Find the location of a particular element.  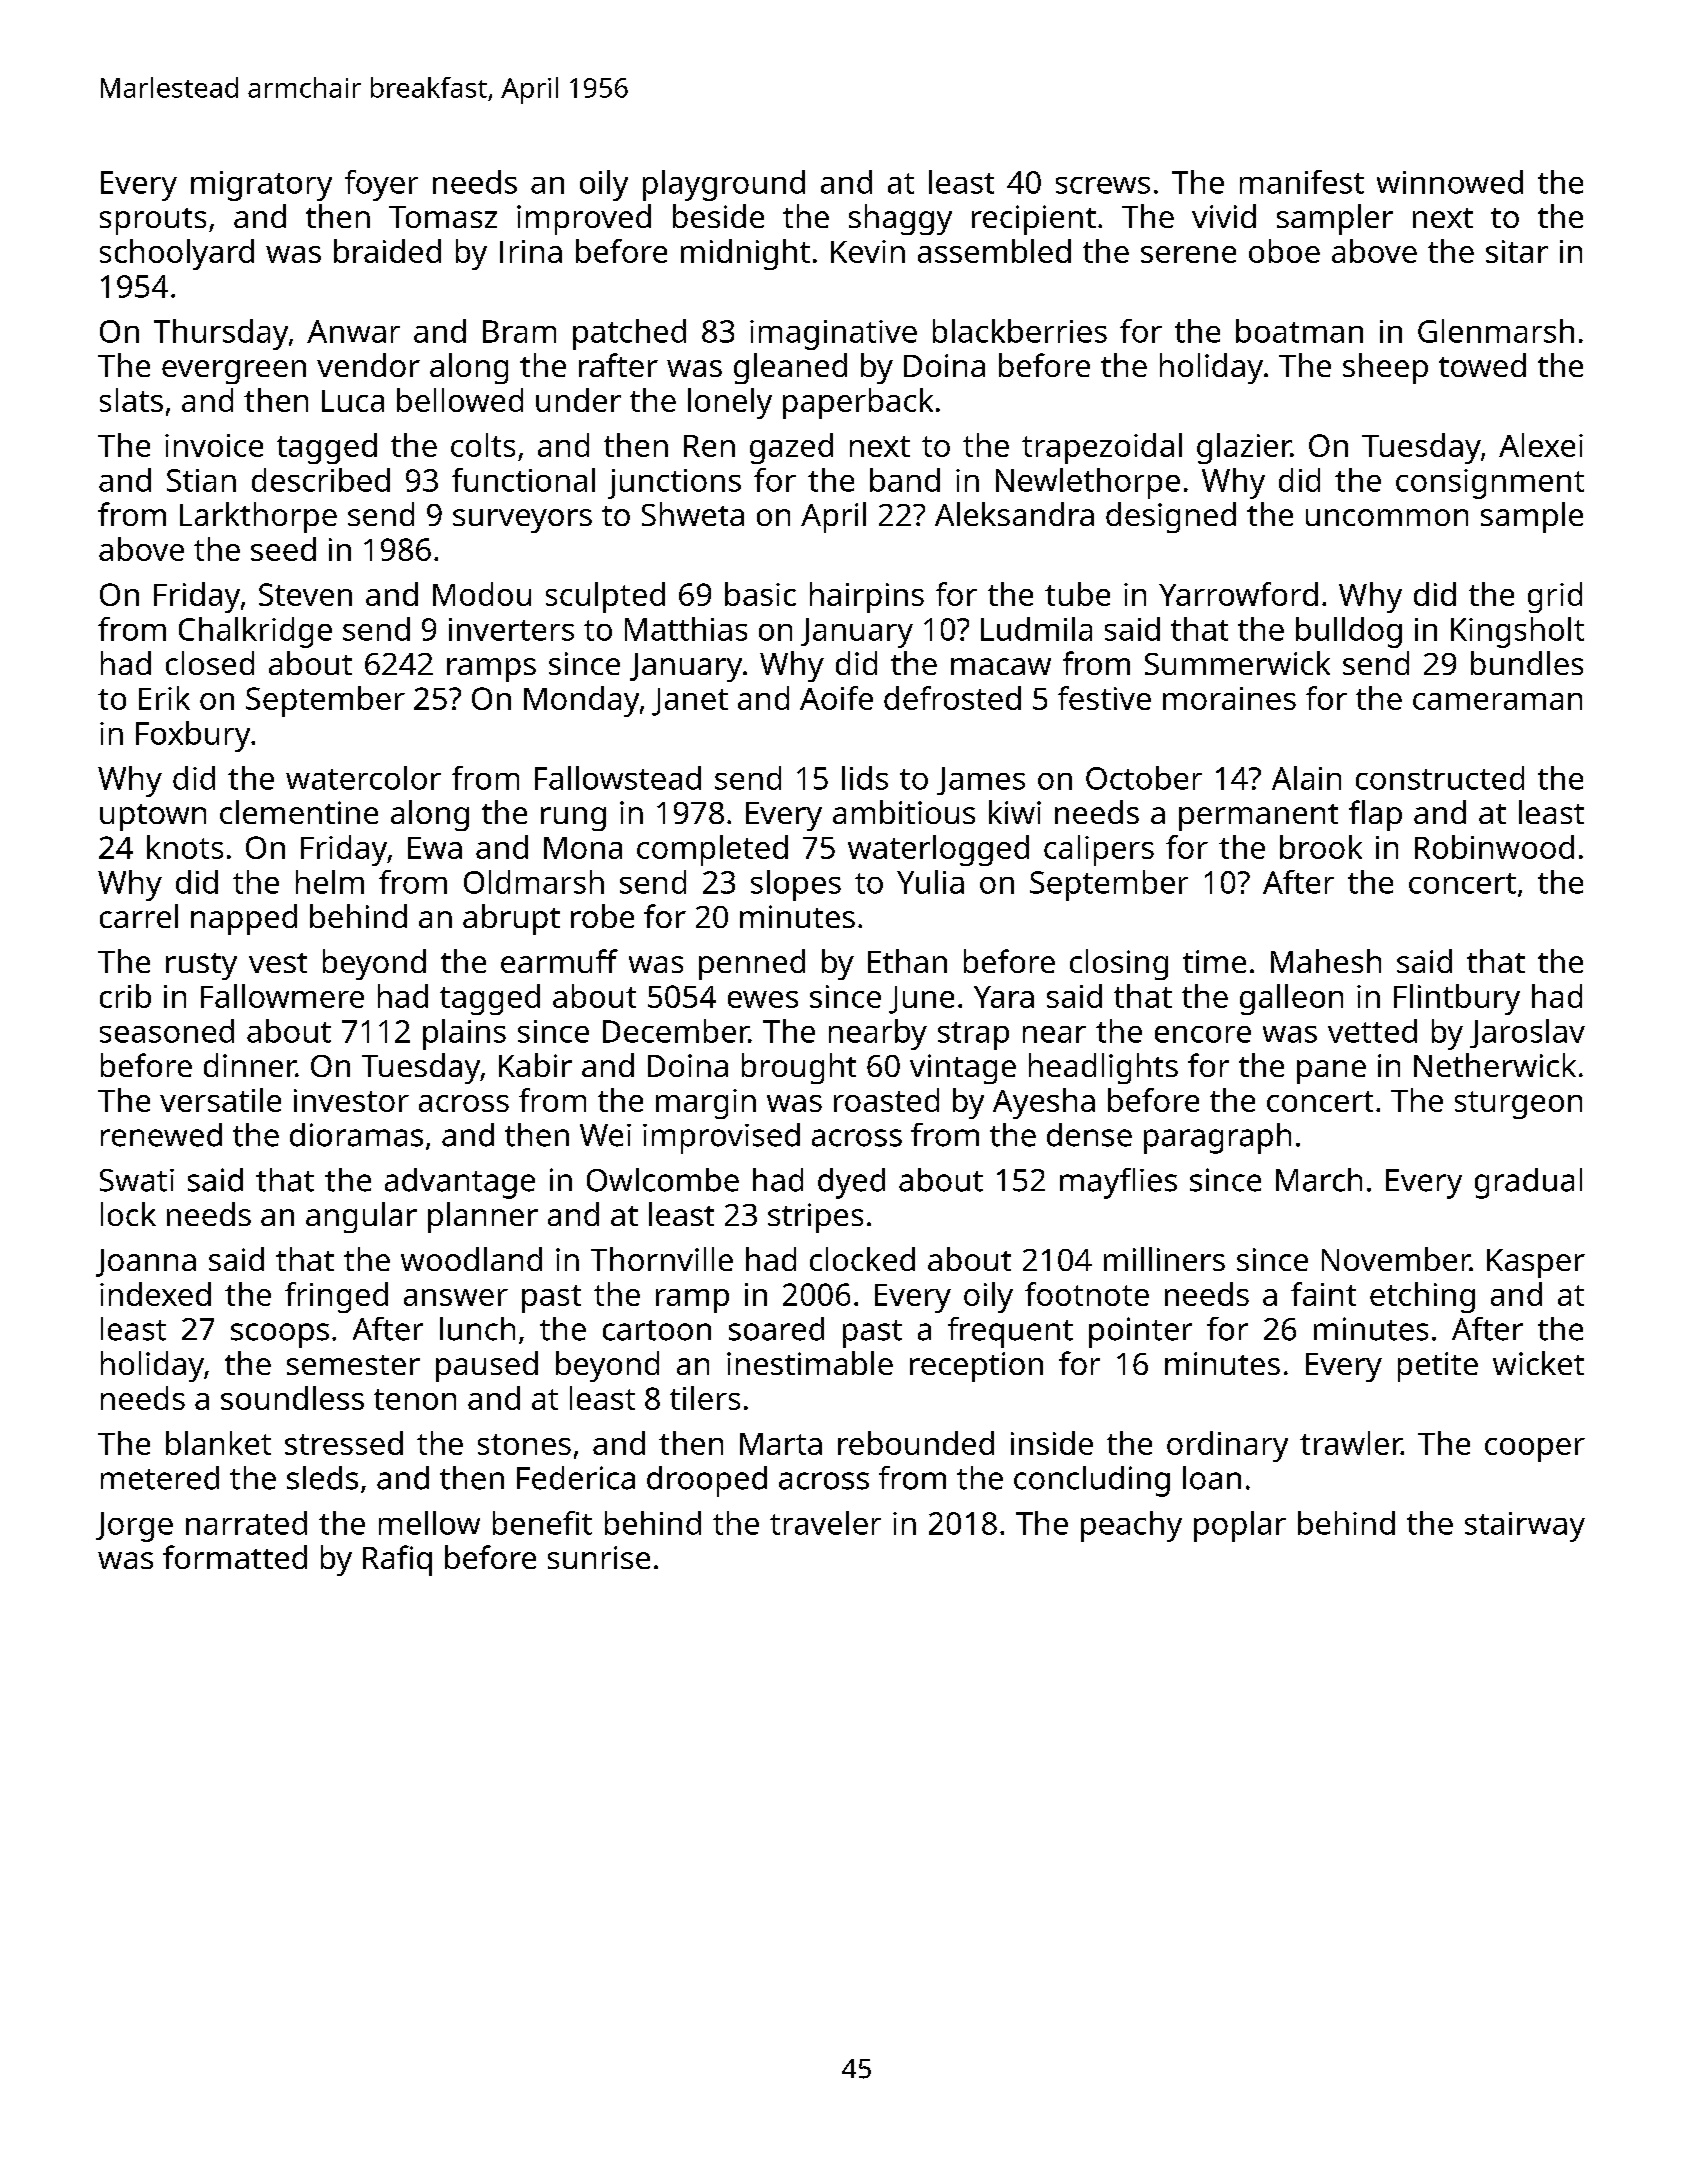

renewed is located at coordinates (161, 1135).
